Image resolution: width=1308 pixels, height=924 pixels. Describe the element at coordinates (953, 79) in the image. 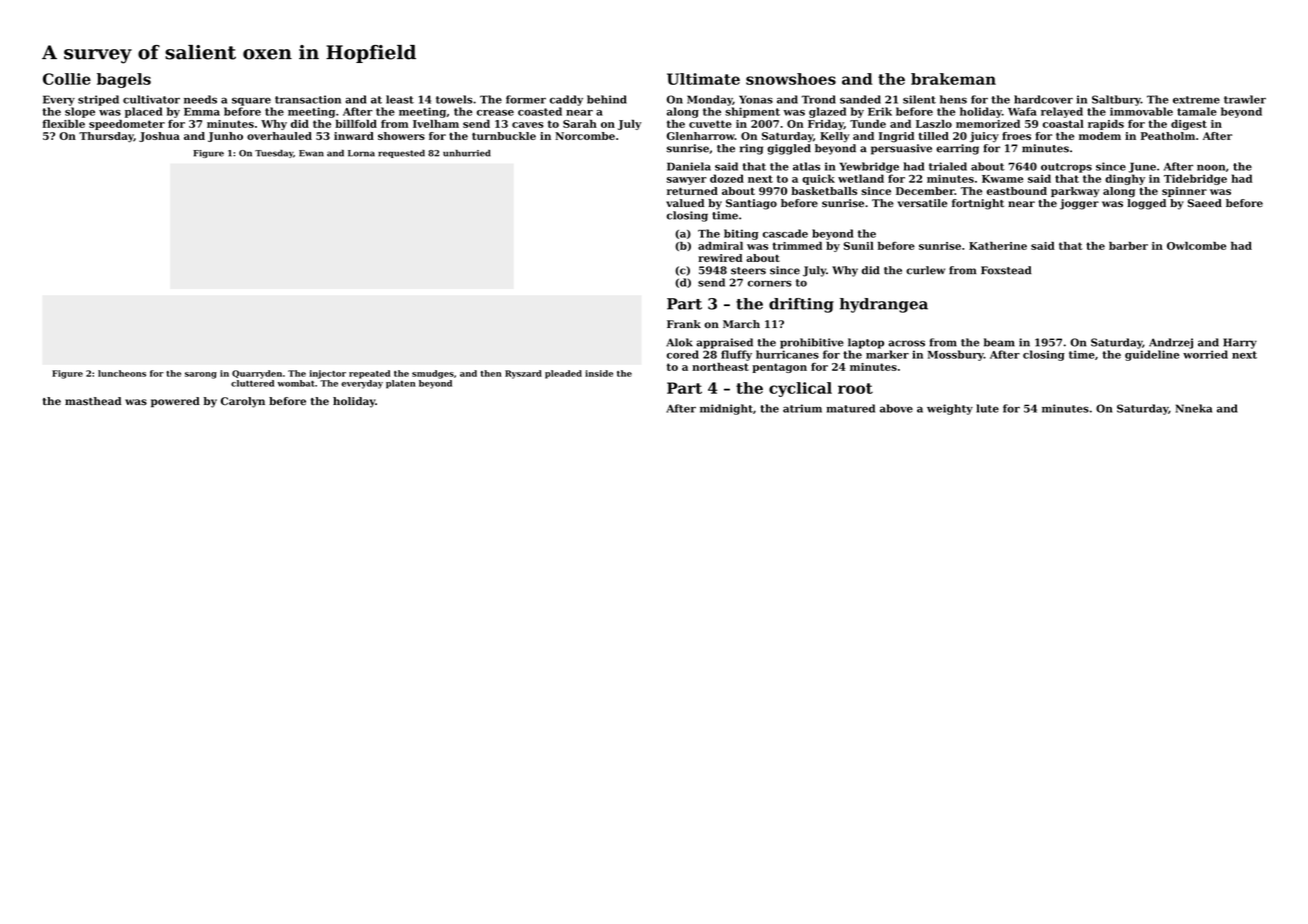

I see `brakeman` at that location.
